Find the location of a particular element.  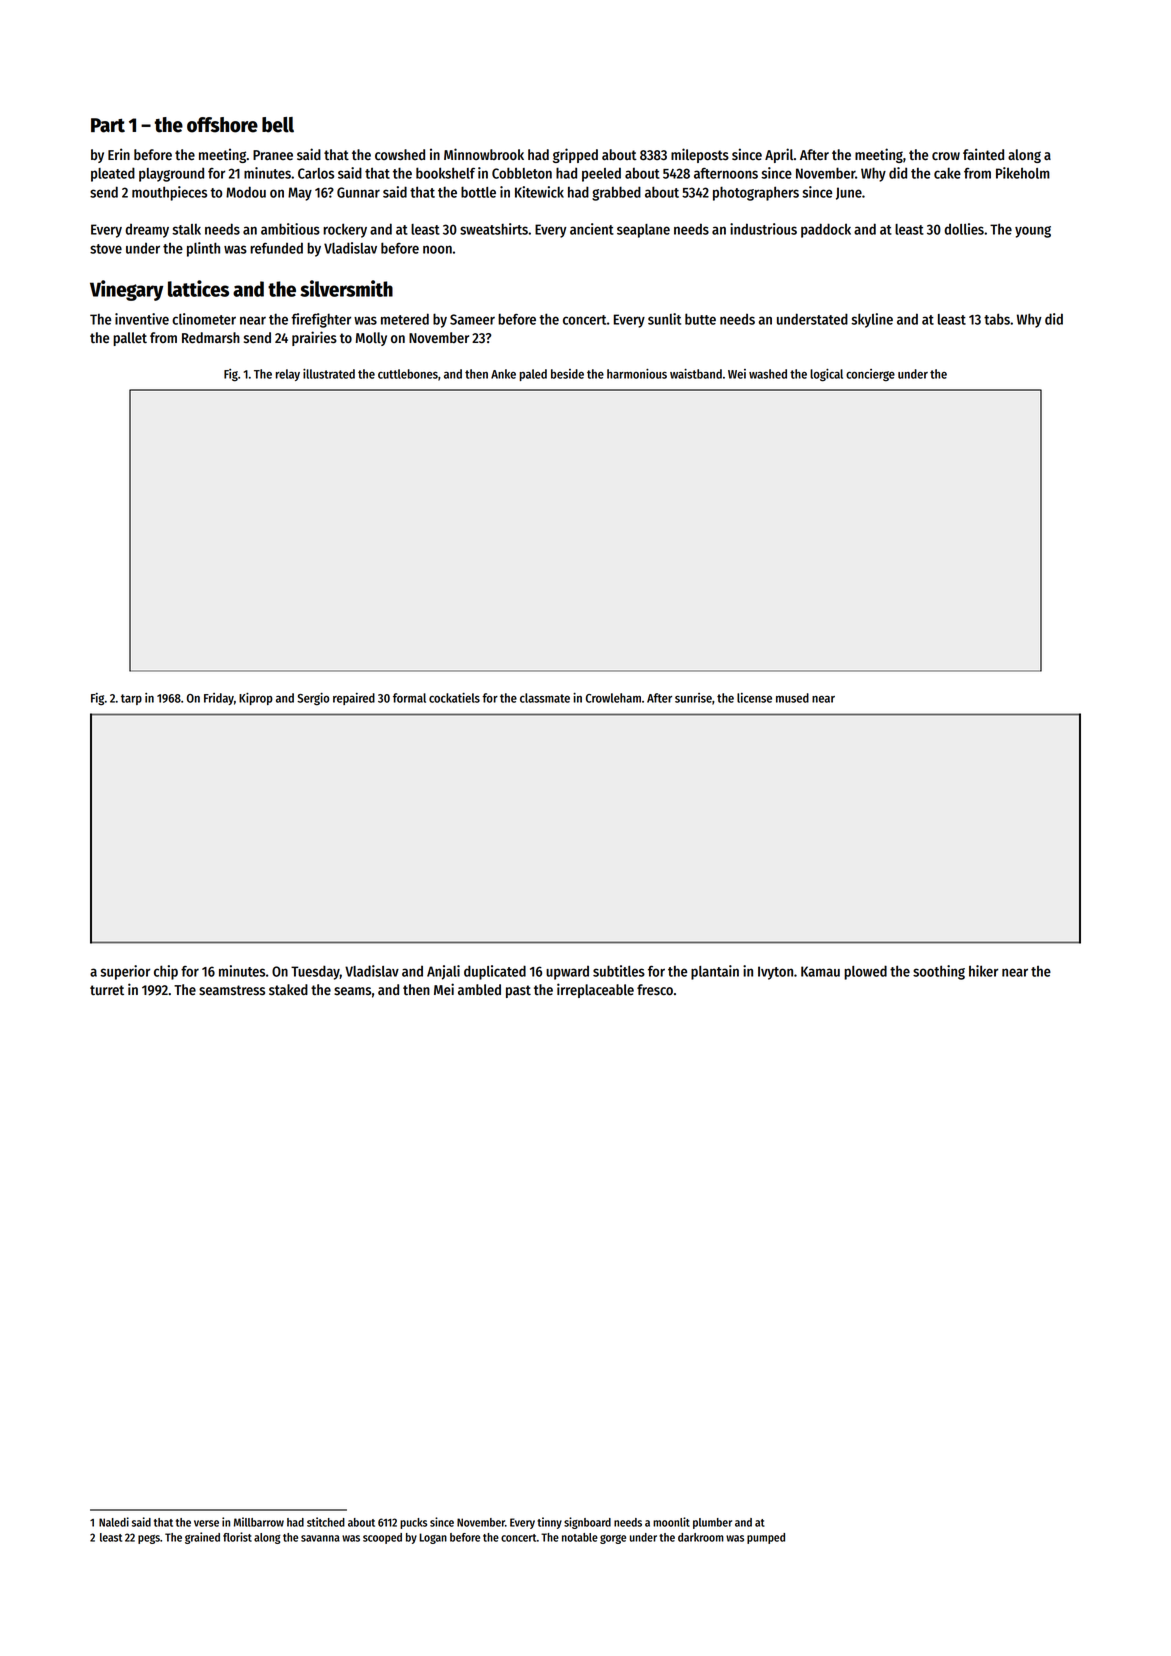

mused is located at coordinates (792, 698).
